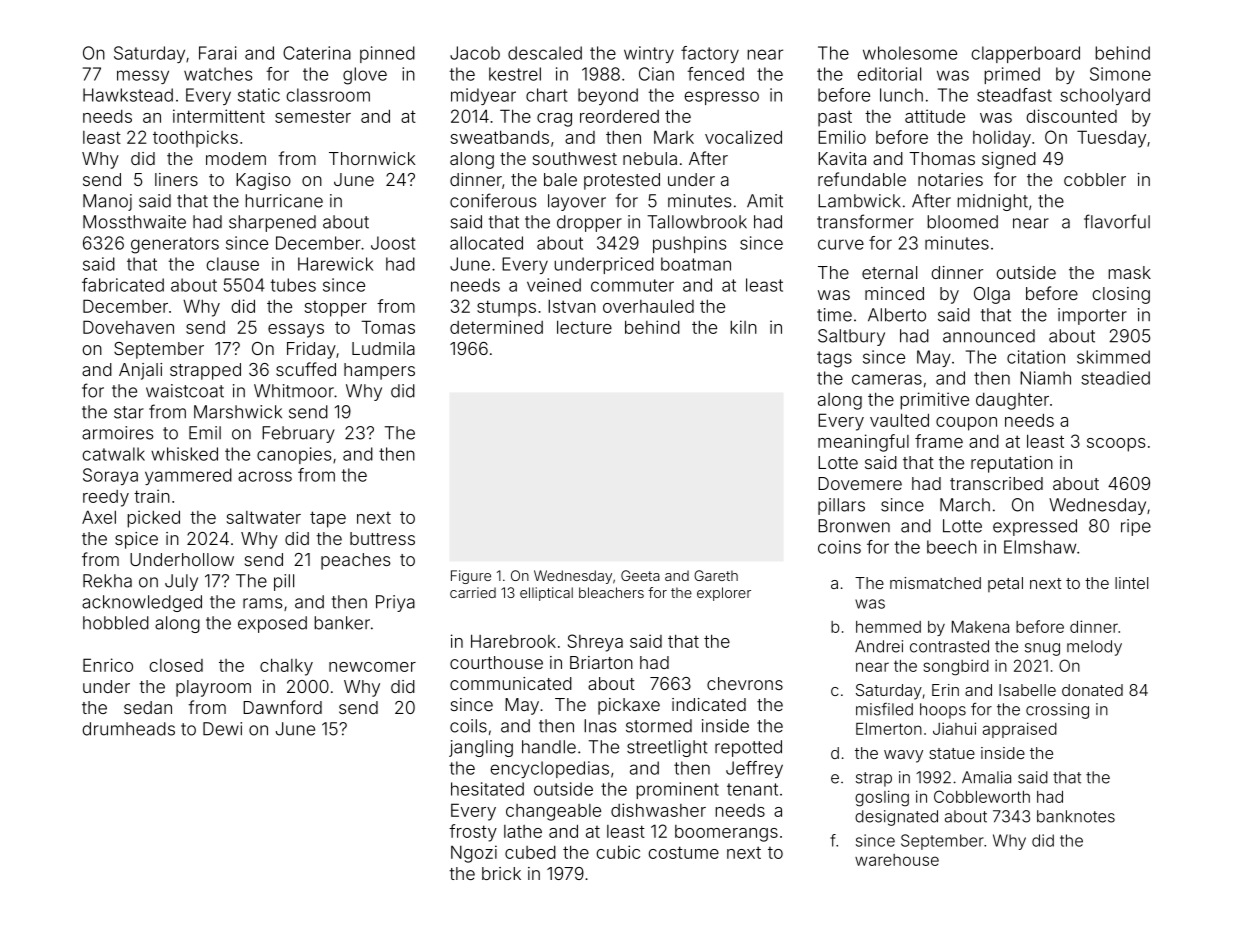  Describe the element at coordinates (313, 116) in the screenshot. I see `semester` at that location.
